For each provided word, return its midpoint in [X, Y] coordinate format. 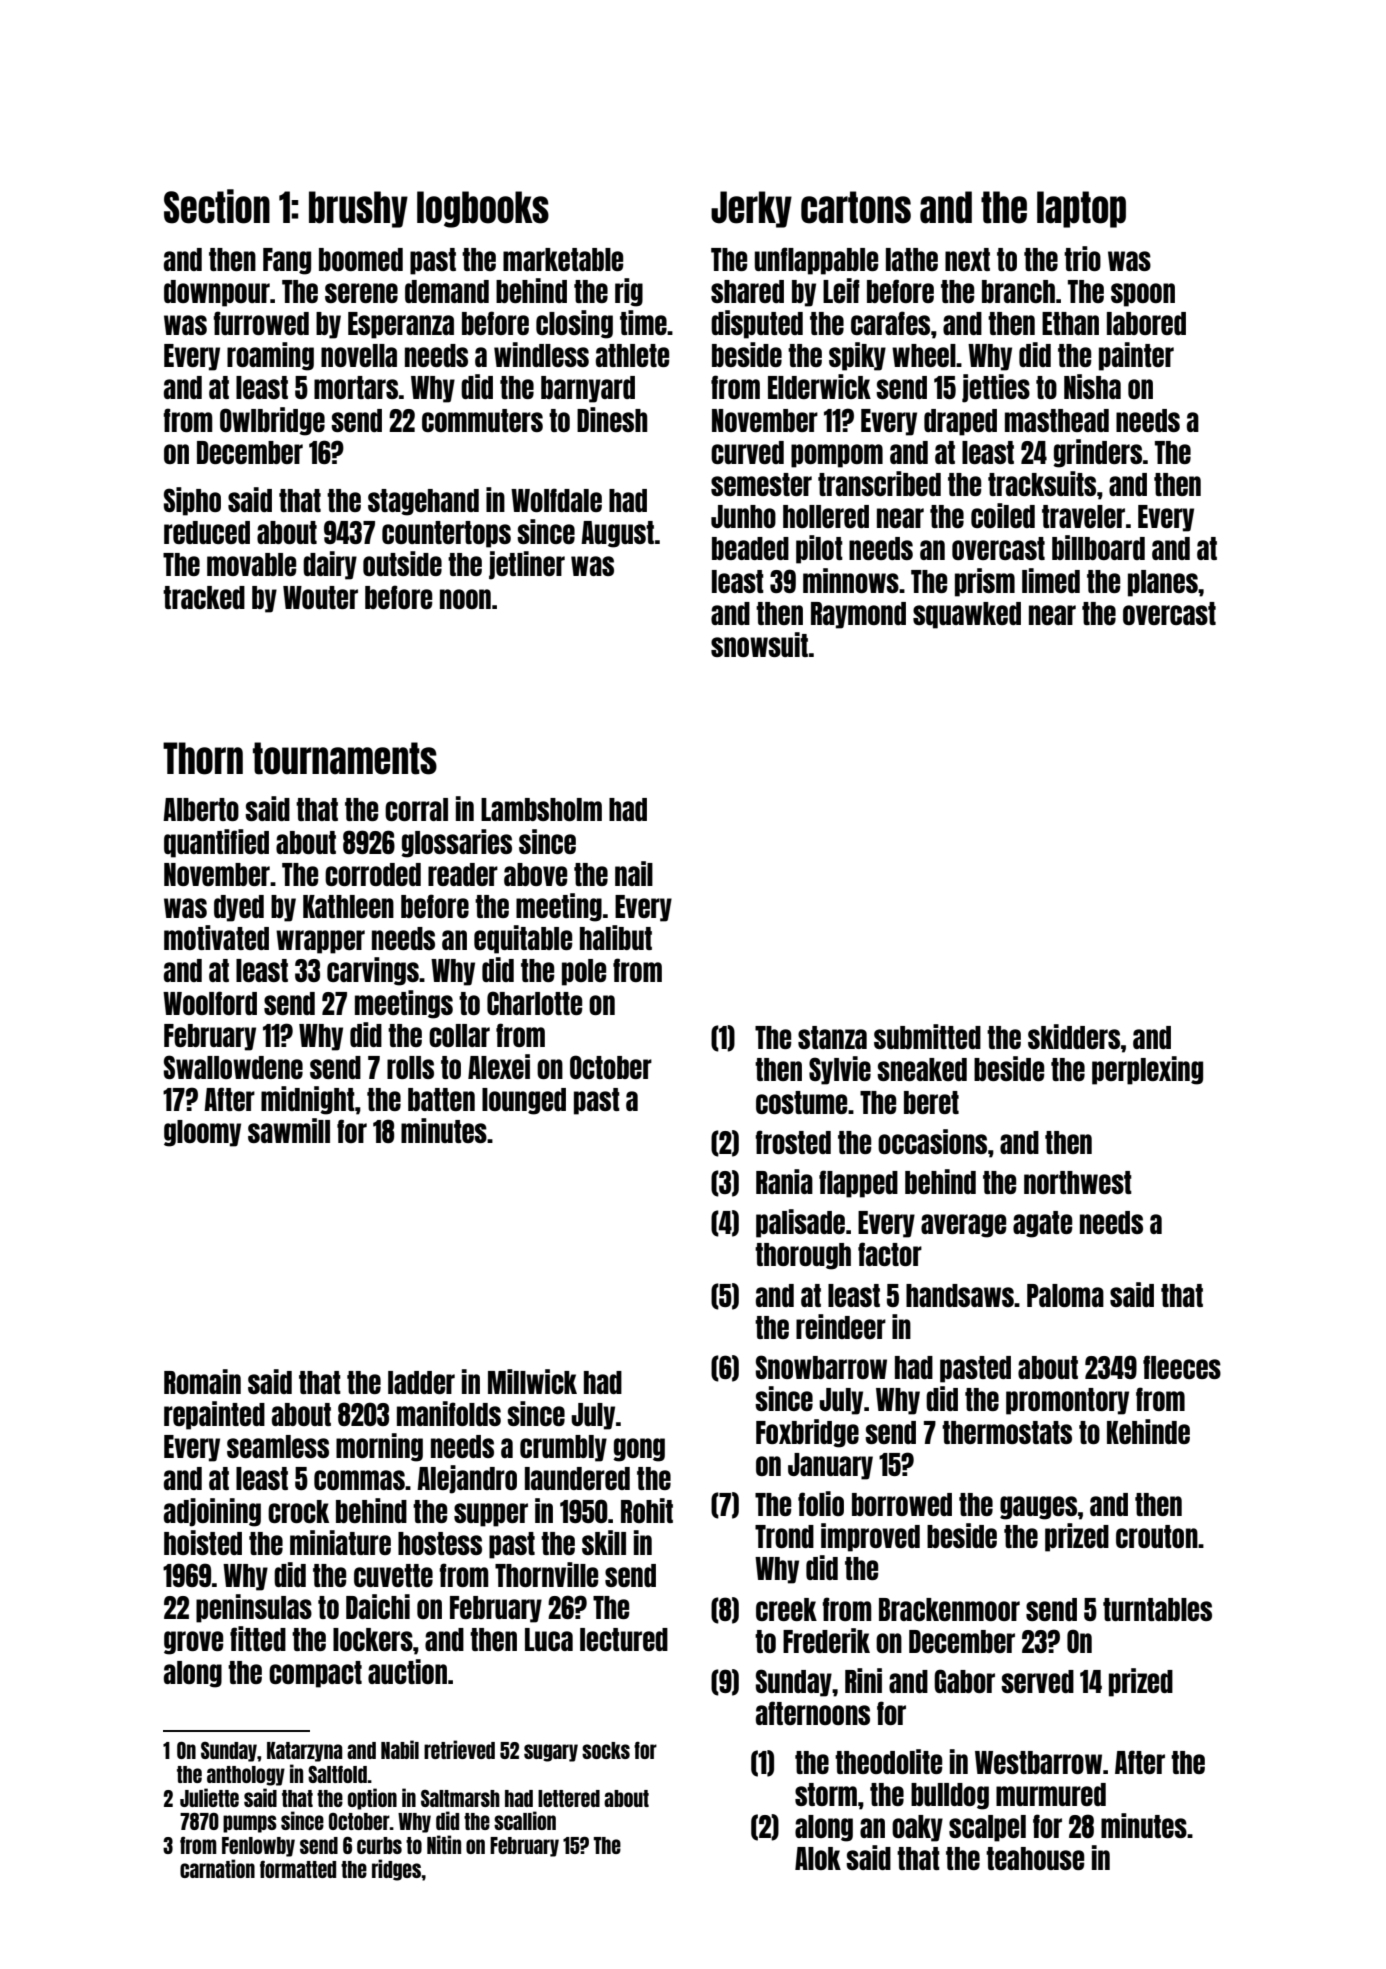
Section [217, 206]
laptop [1081, 209]
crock [298, 1511]
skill [604, 1542]
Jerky [751, 209]
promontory [1067, 1401]
